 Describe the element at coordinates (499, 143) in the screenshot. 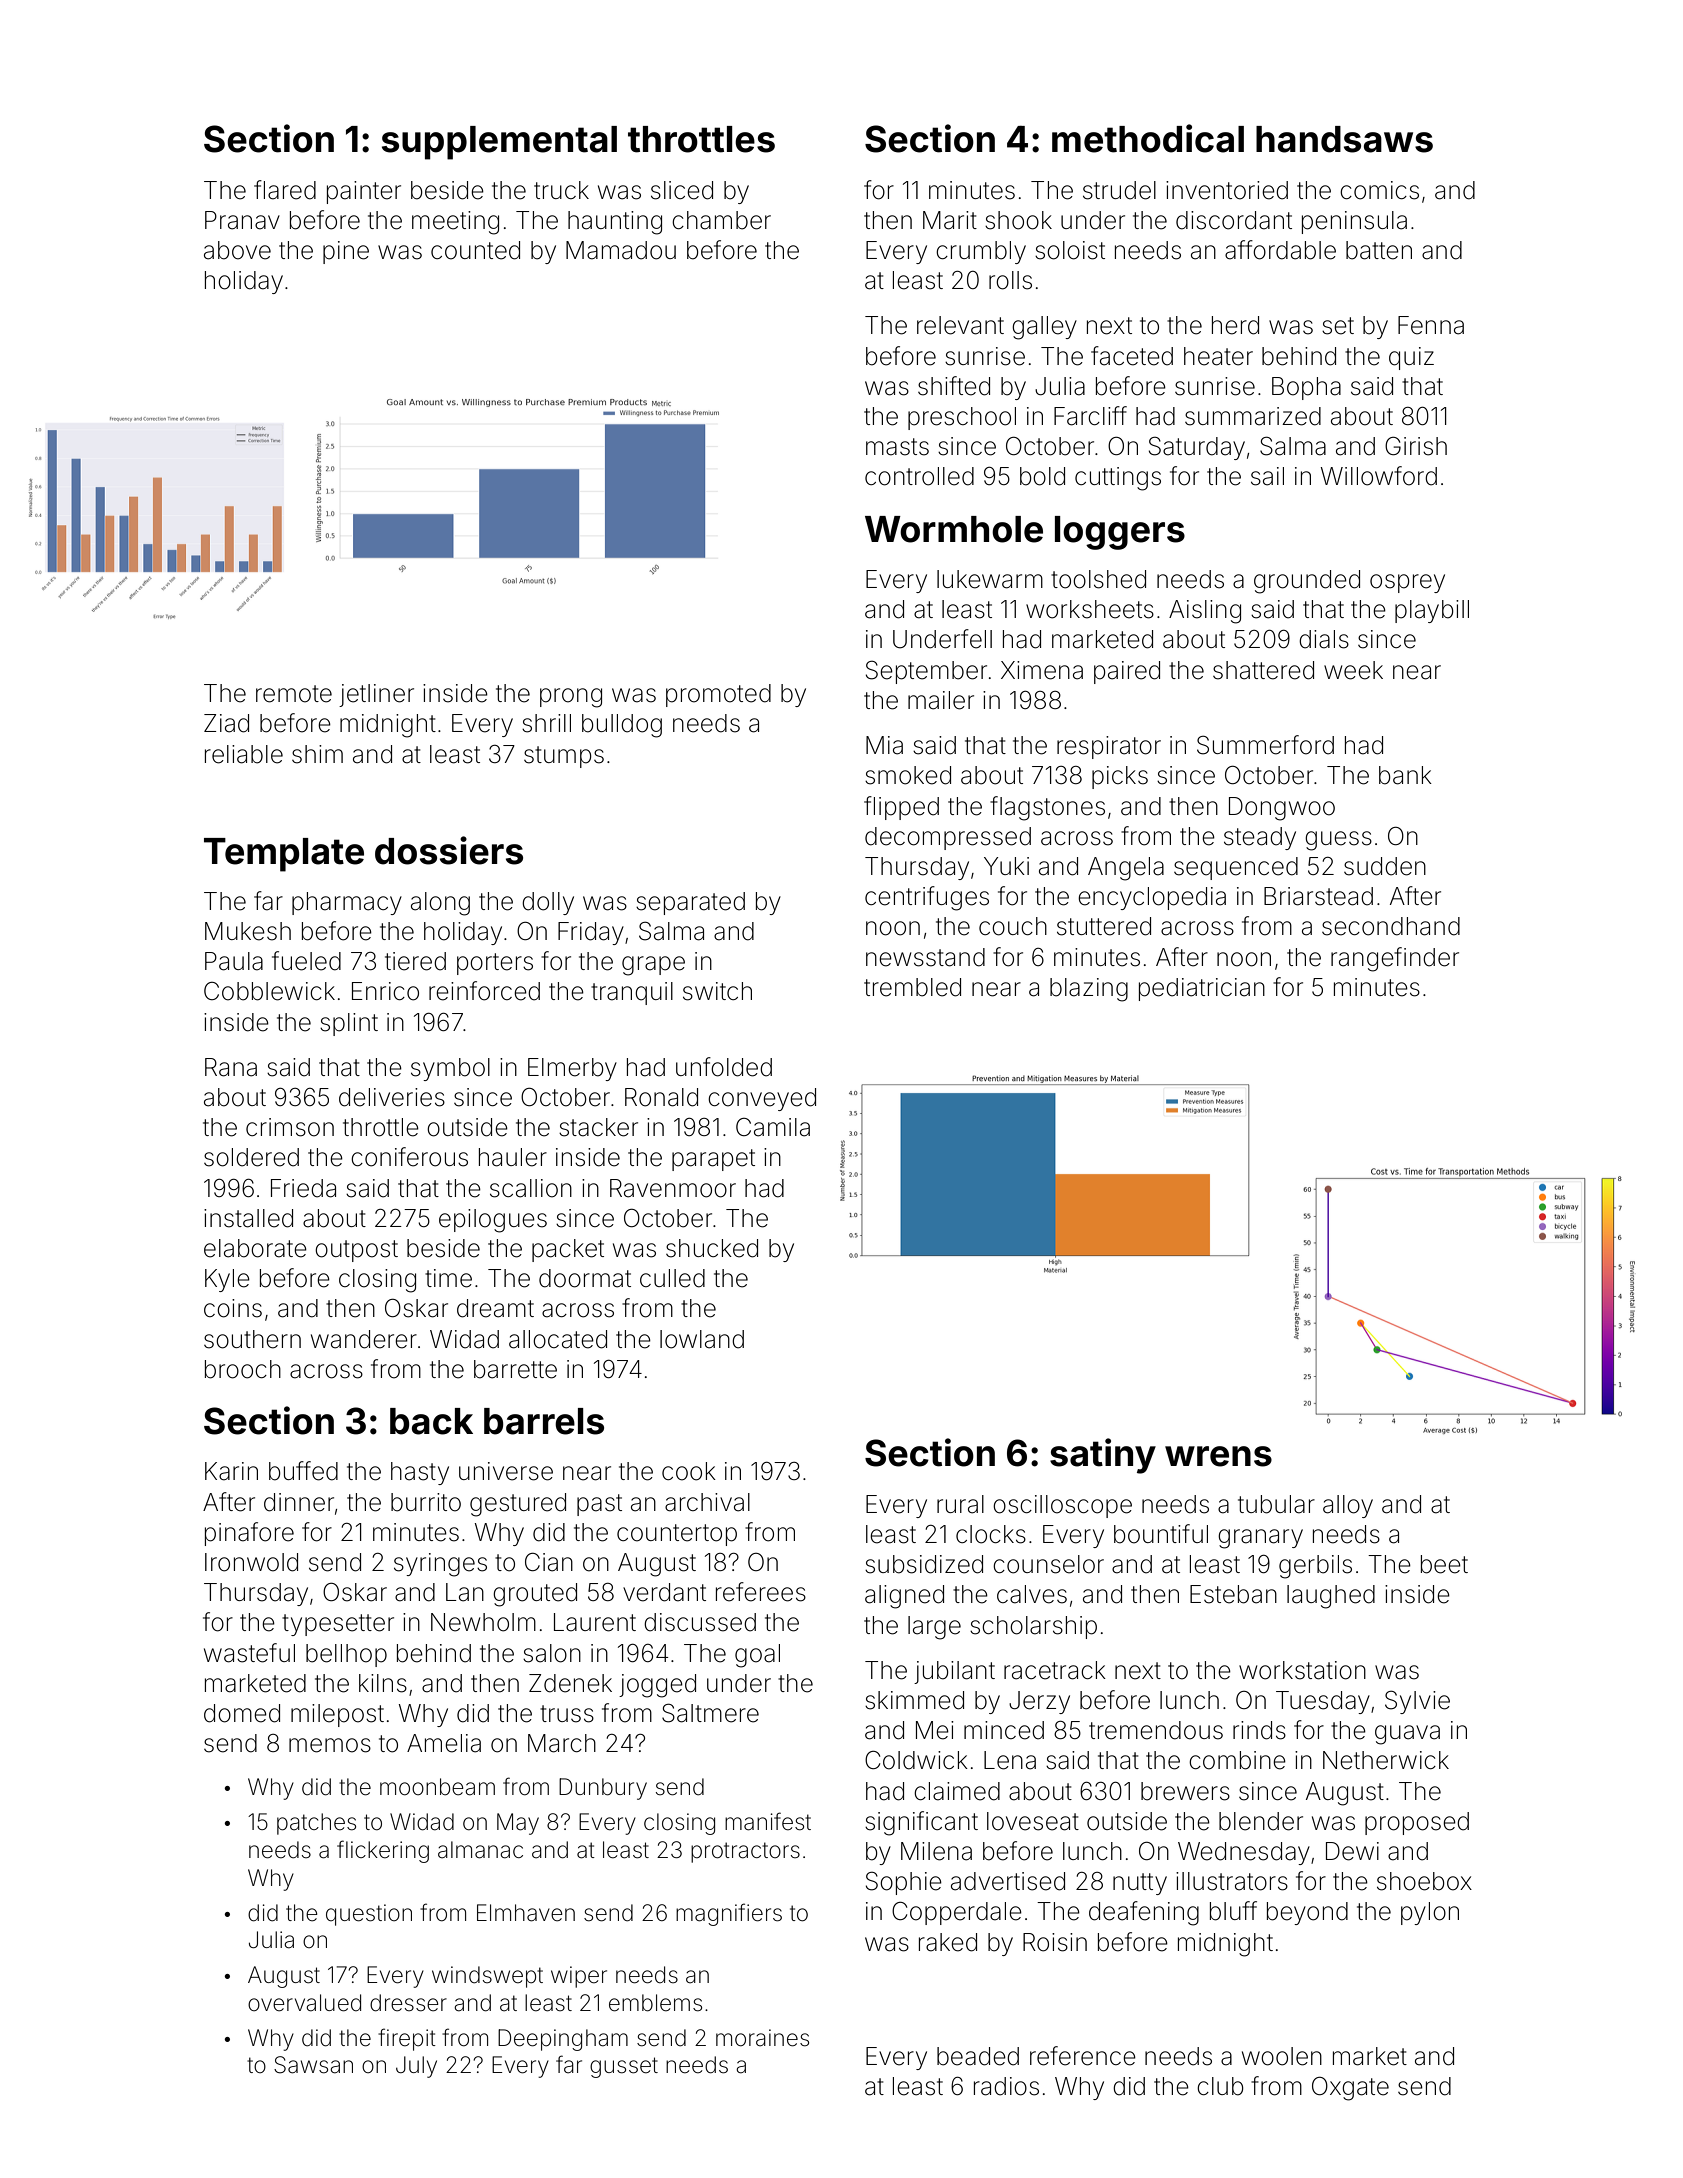

I see `supplemental` at that location.
